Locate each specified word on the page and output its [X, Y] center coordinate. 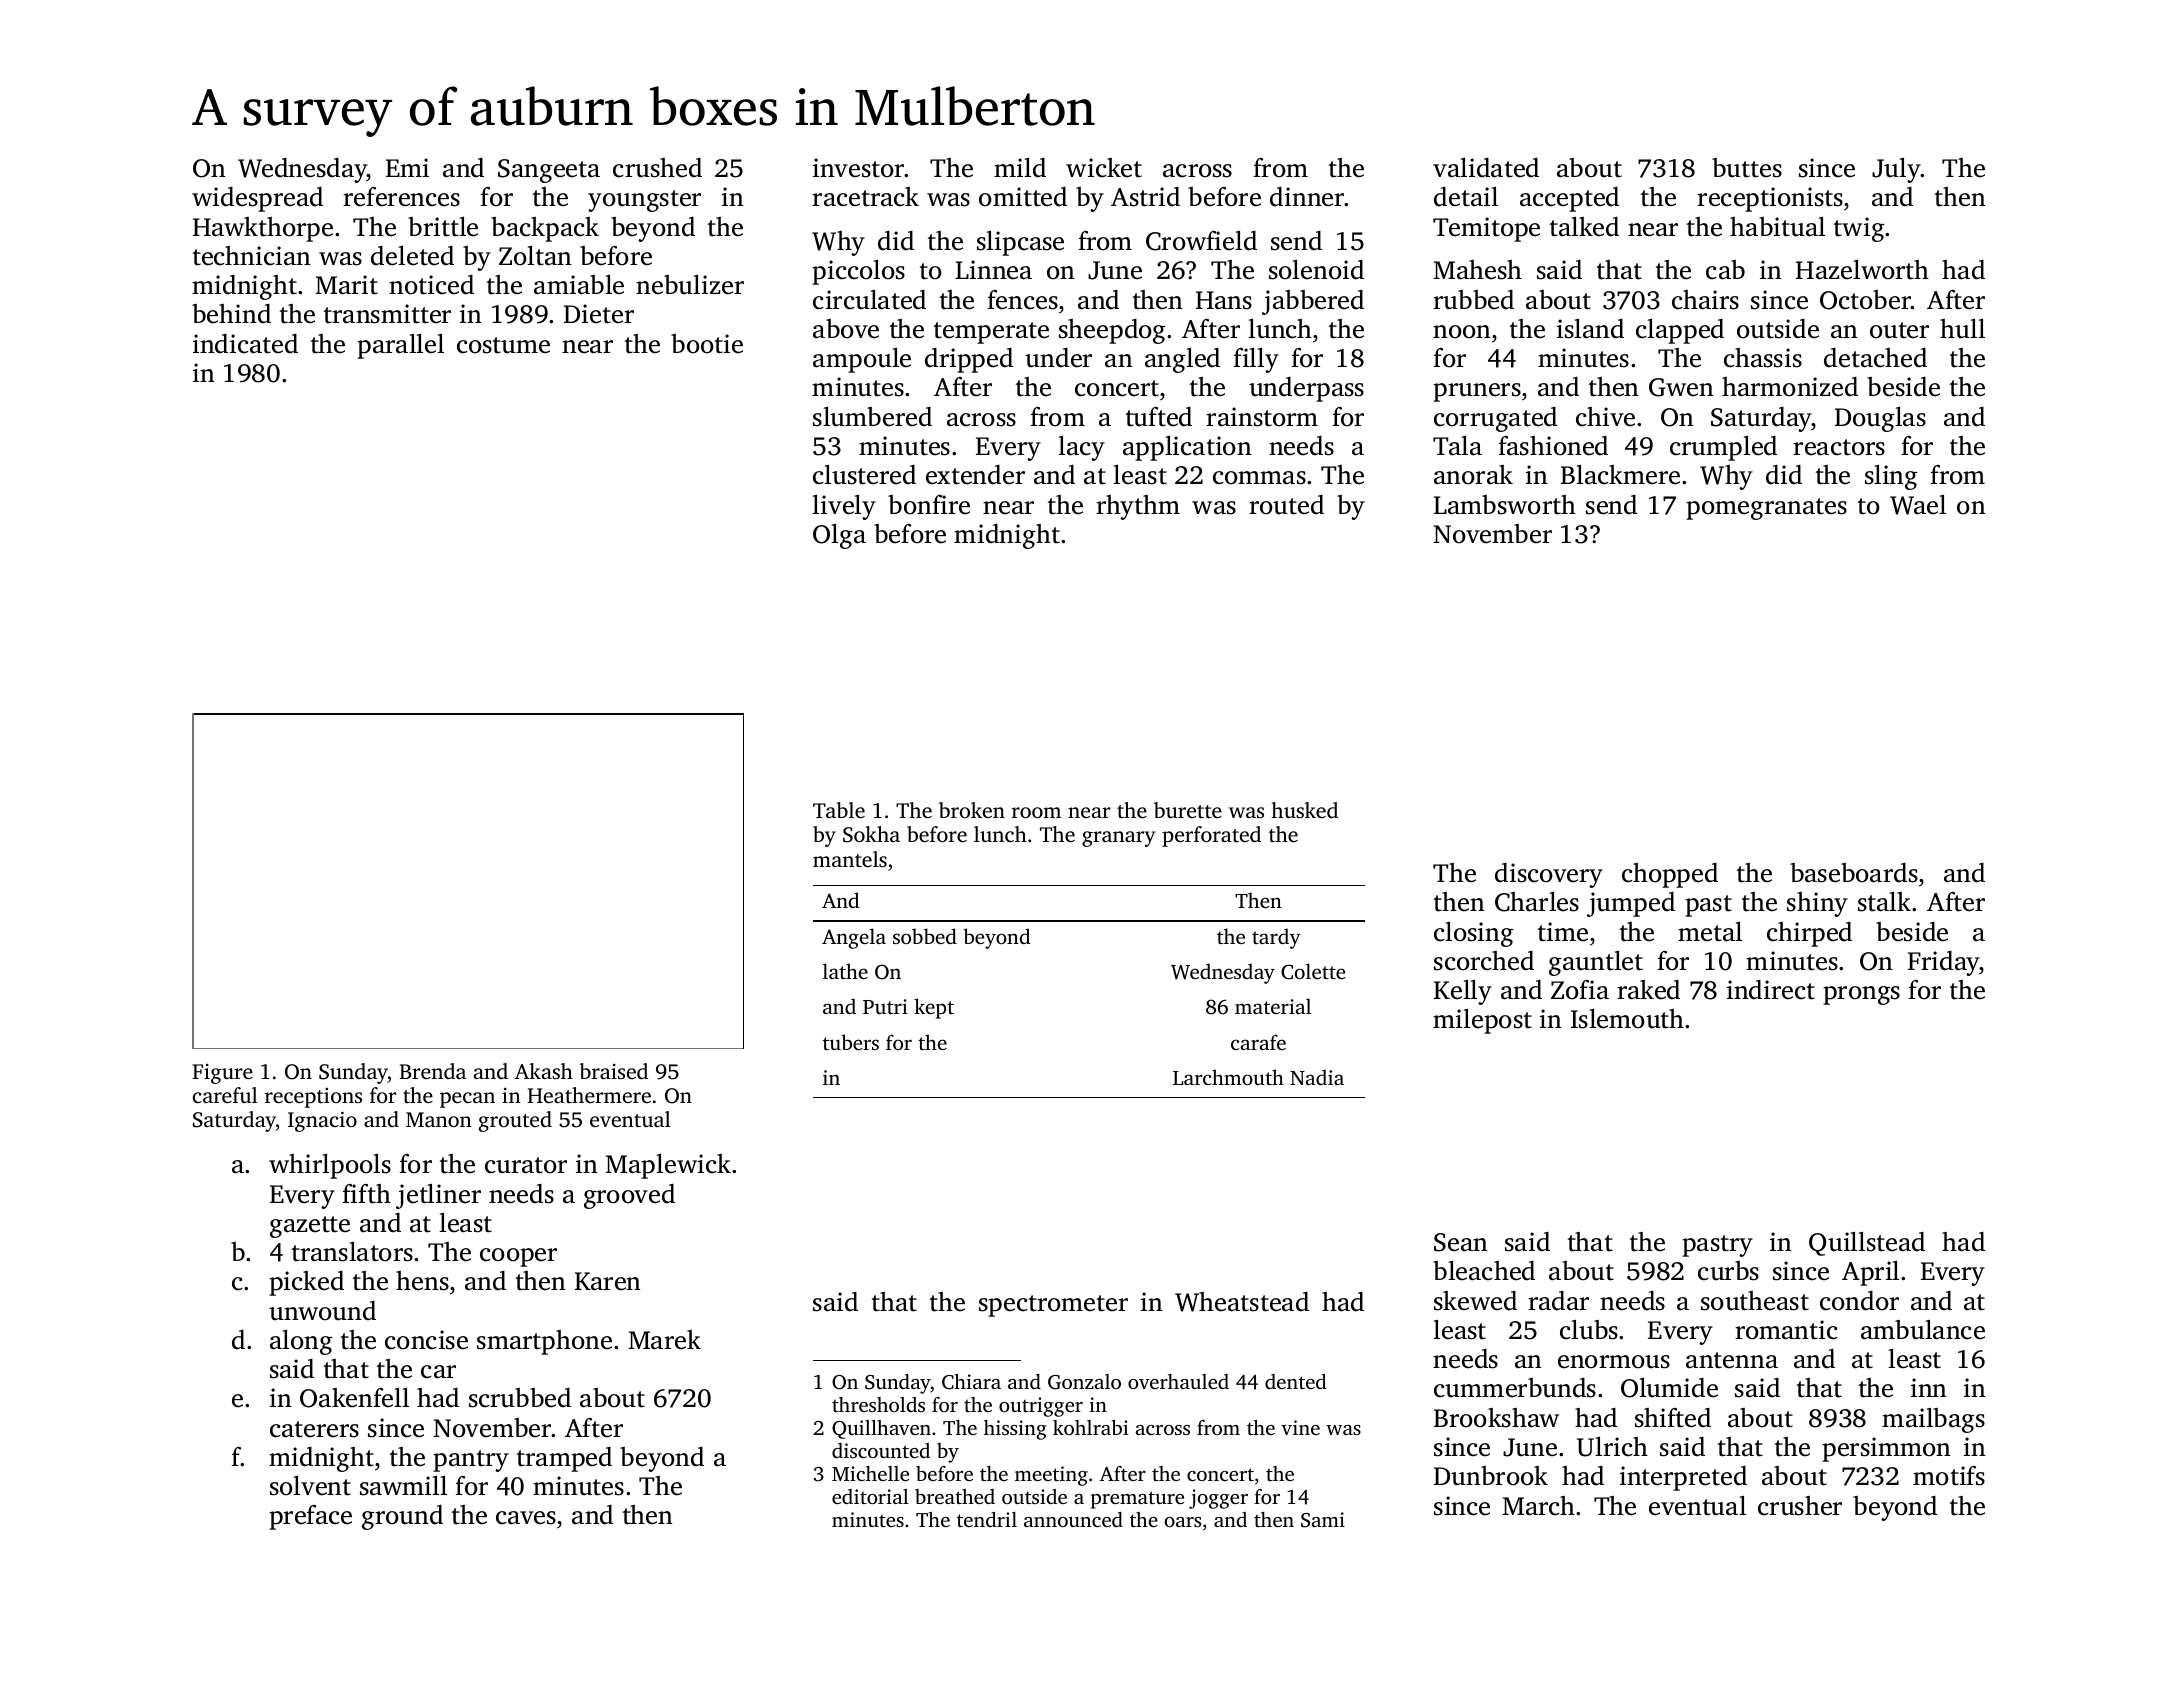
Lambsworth [1504, 505]
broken [972, 810]
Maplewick [668, 1166]
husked [1304, 810]
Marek [664, 1340]
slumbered [872, 417]
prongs [1861, 995]
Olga [839, 536]
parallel [400, 346]
